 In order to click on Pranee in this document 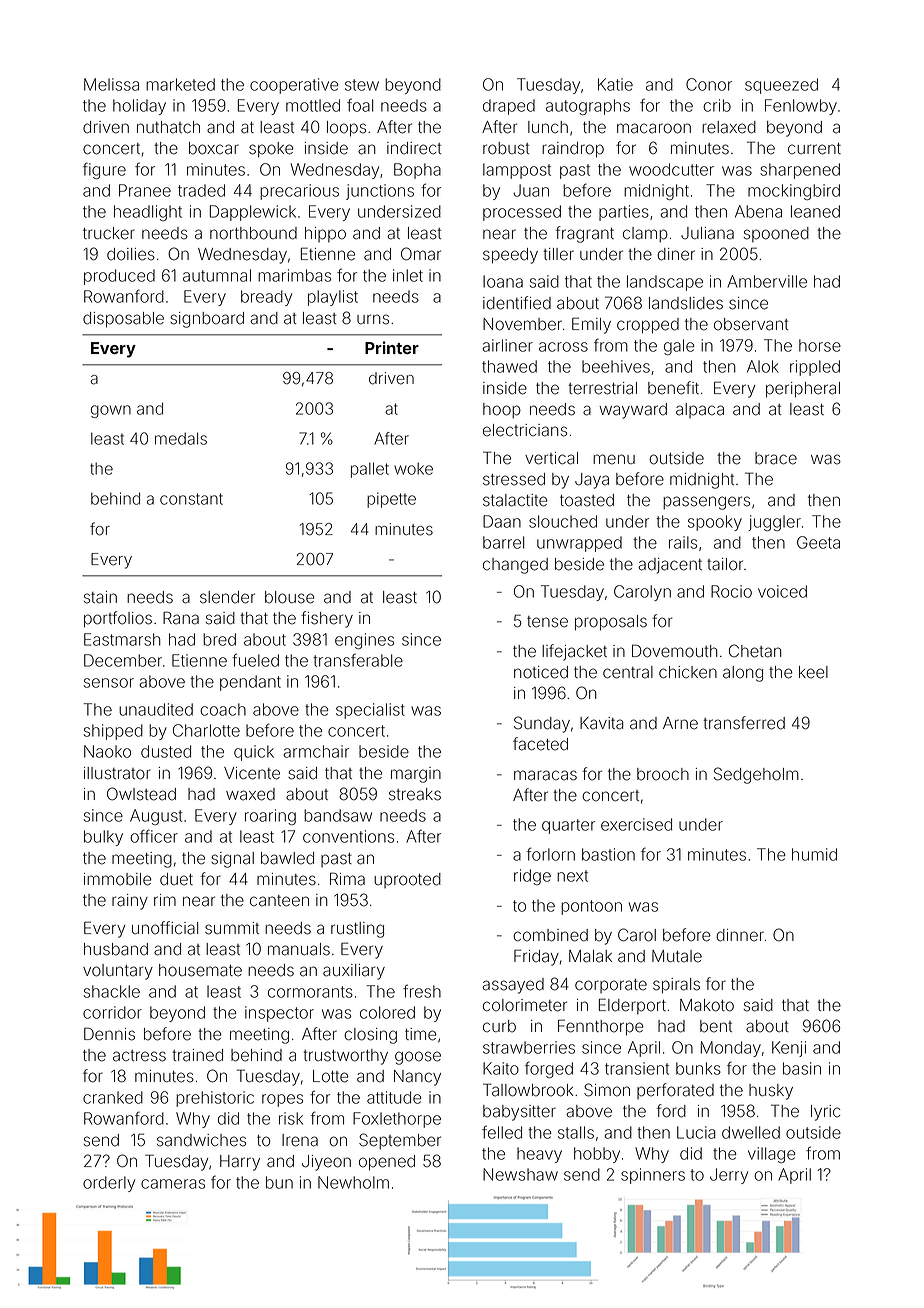, I will do `click(145, 190)`.
